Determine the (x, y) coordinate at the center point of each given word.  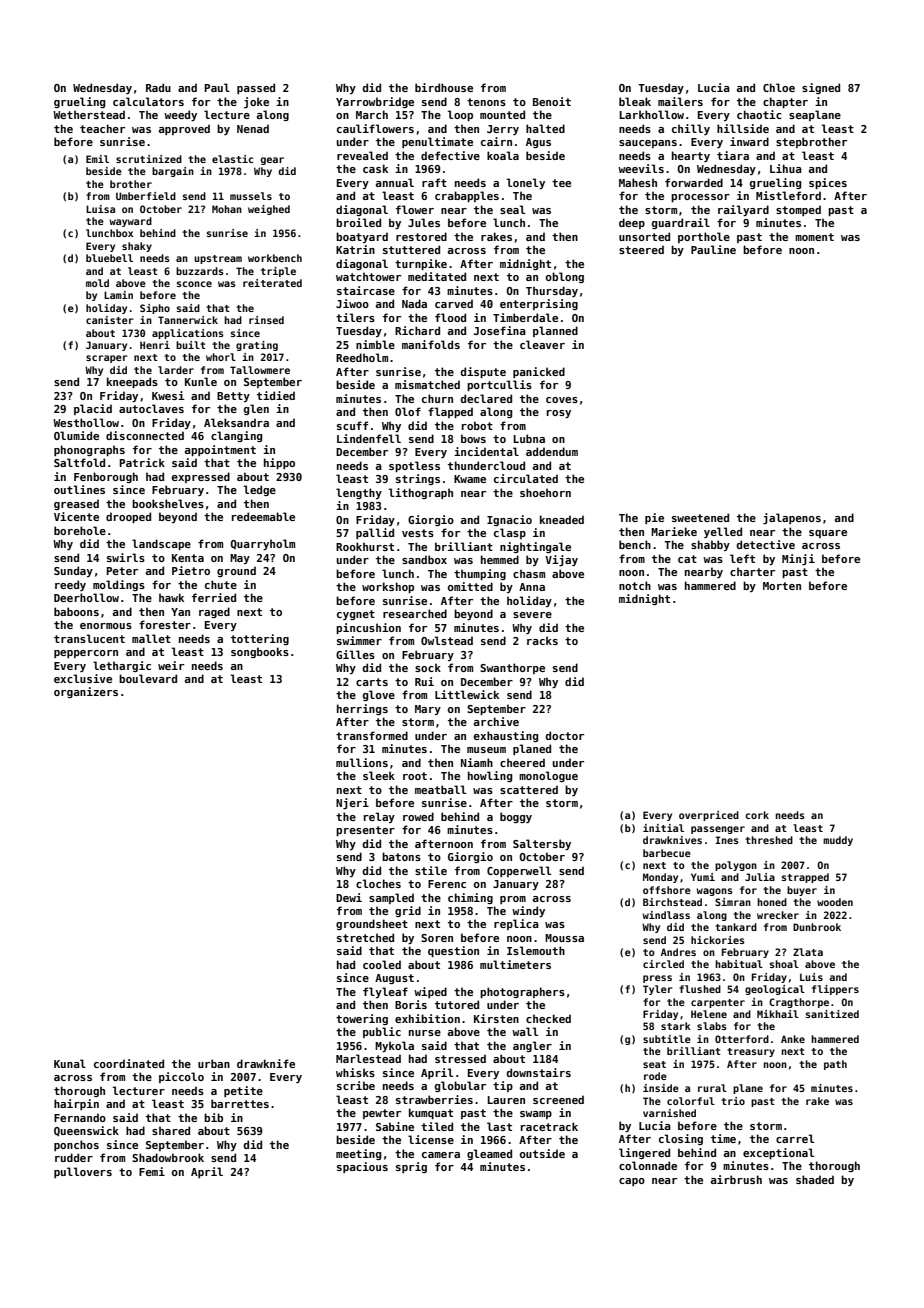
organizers (86, 692)
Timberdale (525, 317)
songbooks (260, 652)
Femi (152, 1171)
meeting (358, 1154)
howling (490, 776)
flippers (835, 990)
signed (821, 88)
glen (256, 409)
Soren (437, 938)
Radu (158, 87)
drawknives (672, 840)
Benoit (552, 101)
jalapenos (792, 518)
